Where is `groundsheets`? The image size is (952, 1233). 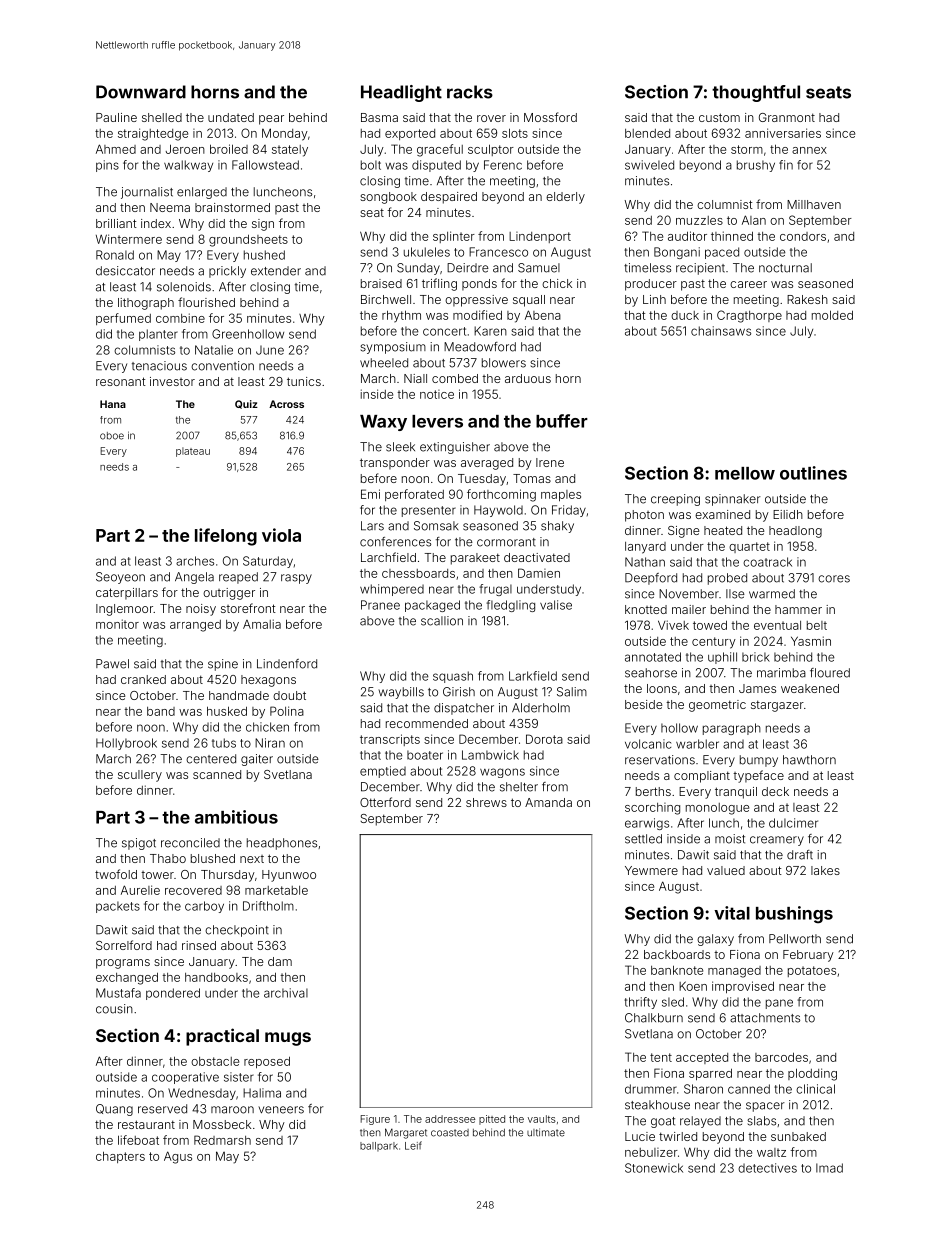
groundsheets is located at coordinates (248, 240).
